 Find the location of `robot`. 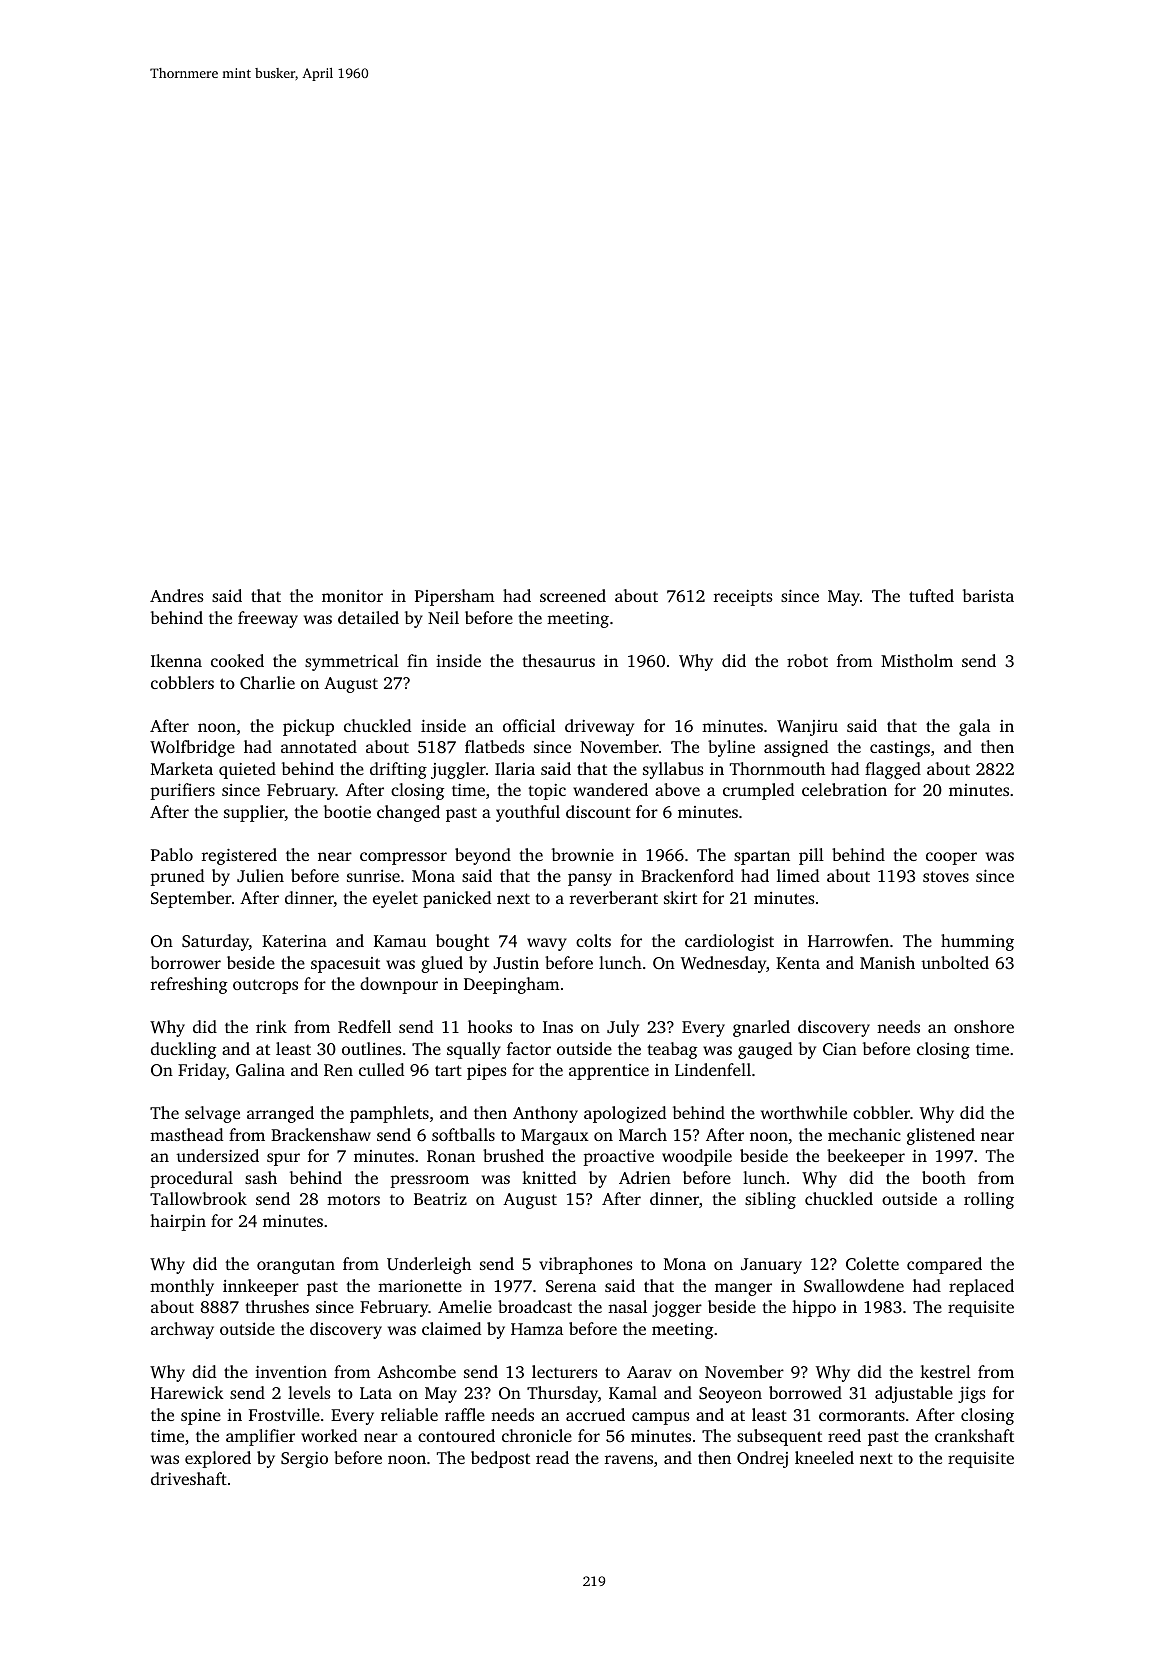

robot is located at coordinates (807, 660).
